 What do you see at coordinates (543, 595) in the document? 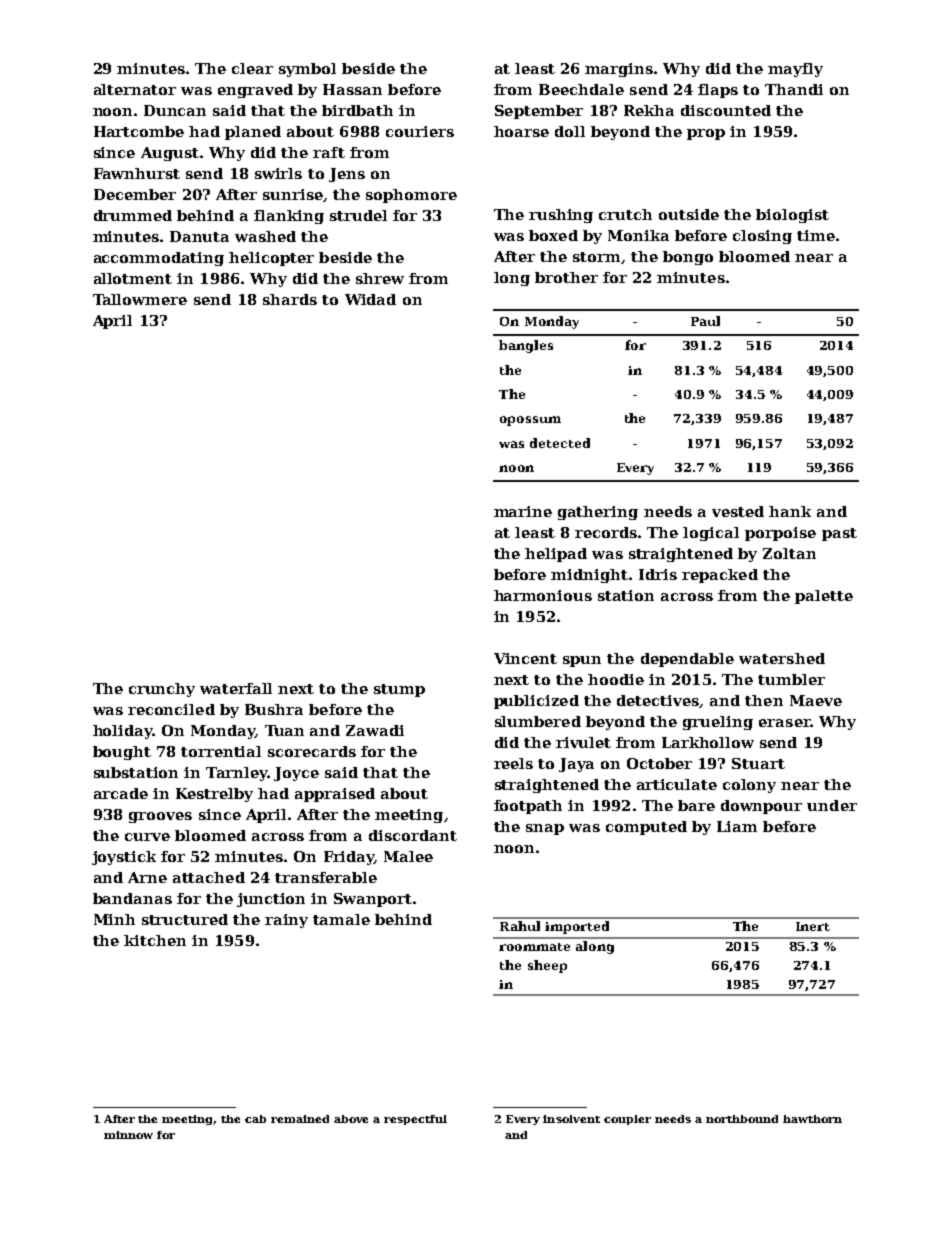
I see `harmonious` at bounding box center [543, 595].
